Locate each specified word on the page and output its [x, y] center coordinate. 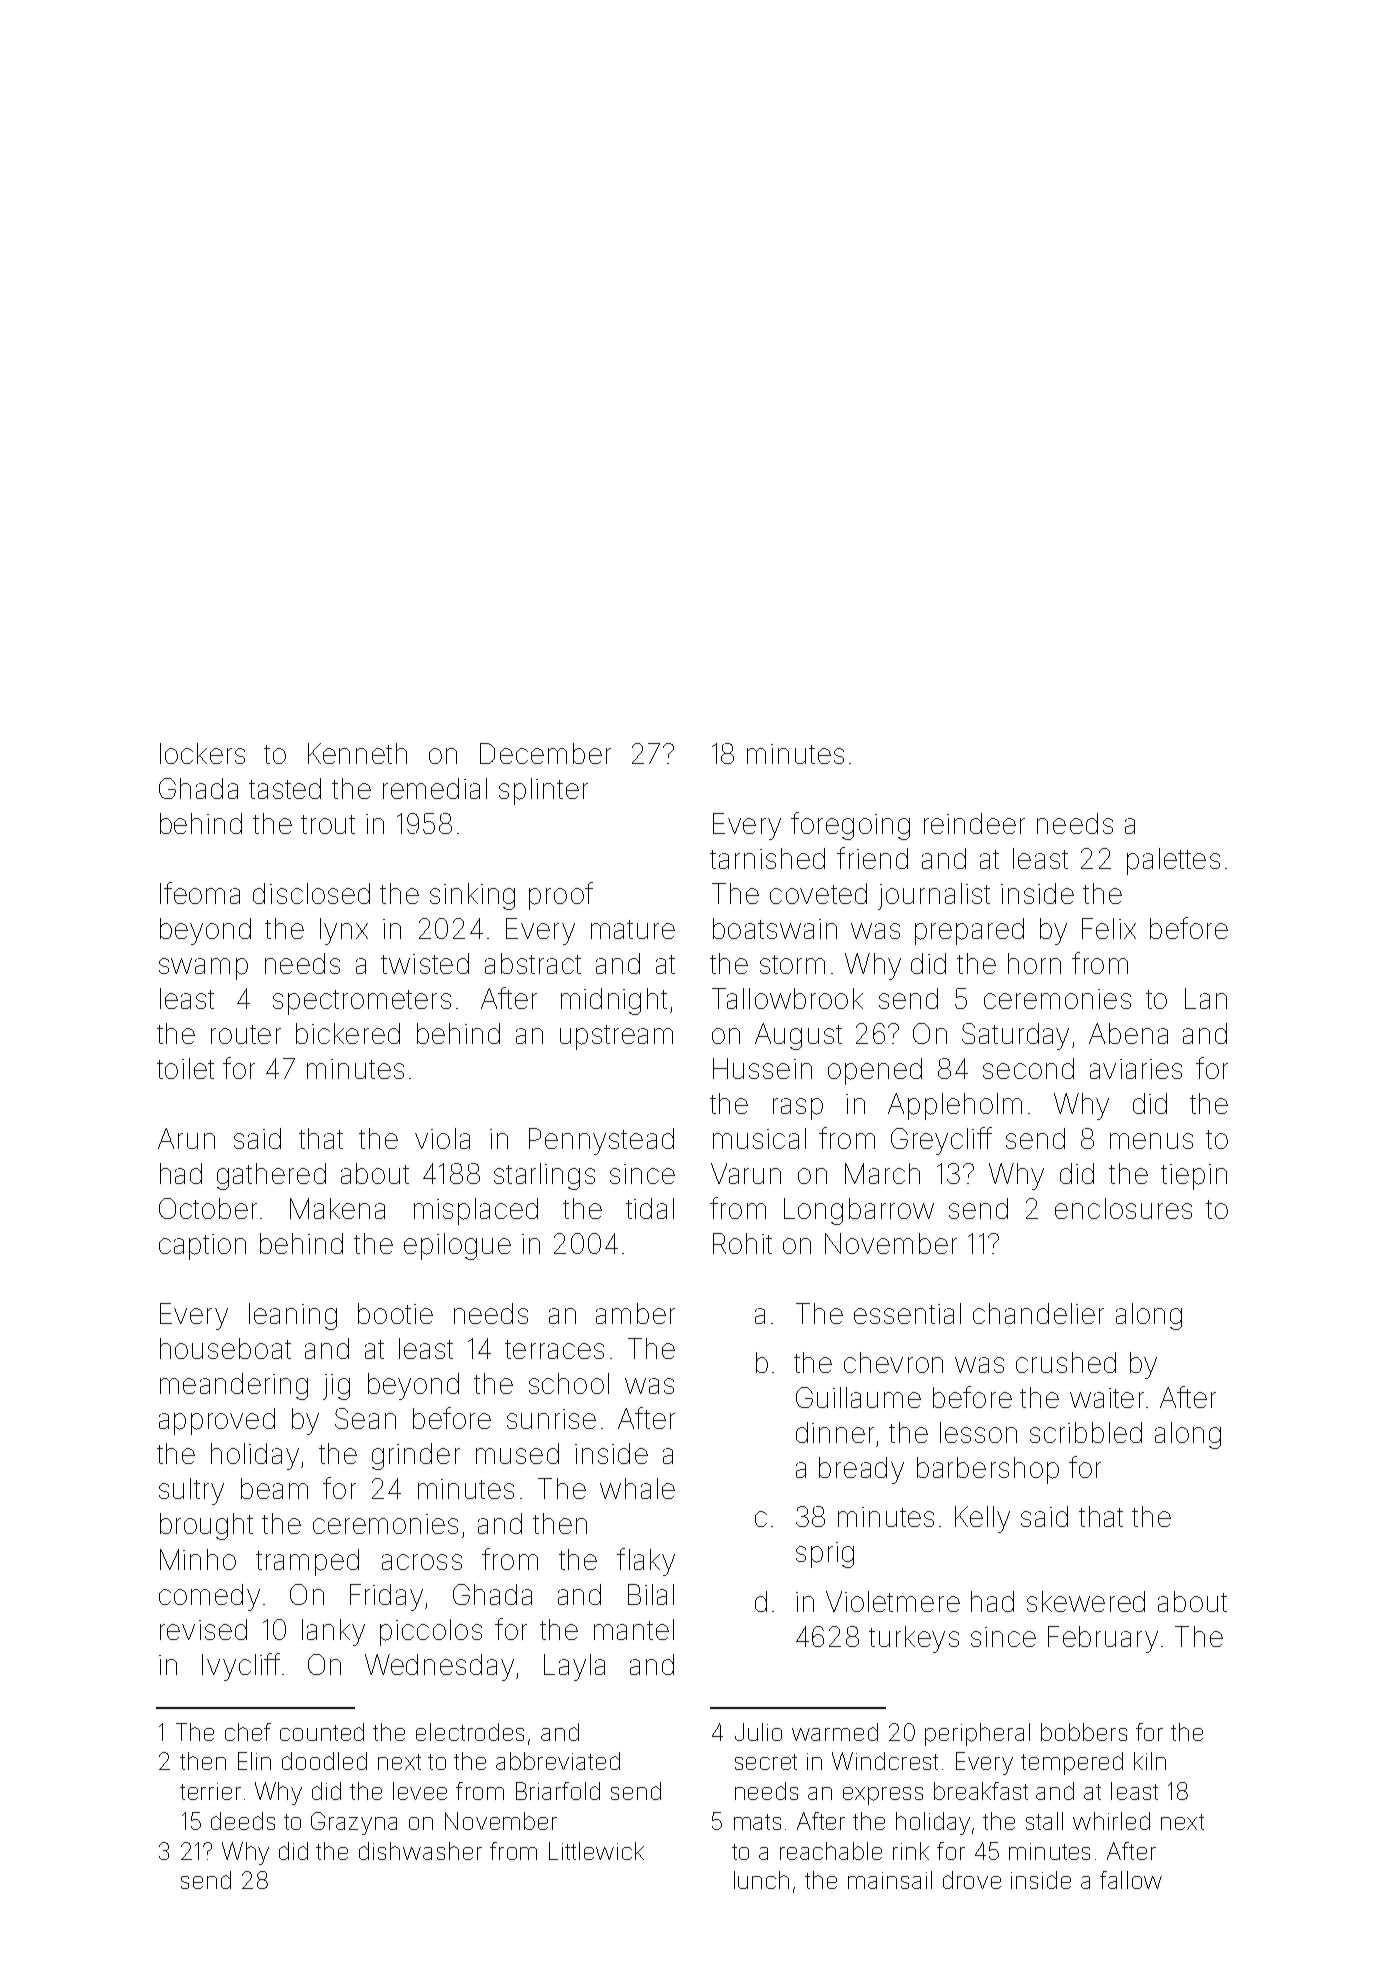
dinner [835, 1432]
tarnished [767, 858]
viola [442, 1138]
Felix [1109, 928]
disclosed [311, 893]
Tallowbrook [787, 998]
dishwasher [420, 1851]
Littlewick [596, 1851]
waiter [1107, 1398]
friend [872, 858]
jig [336, 1387]
